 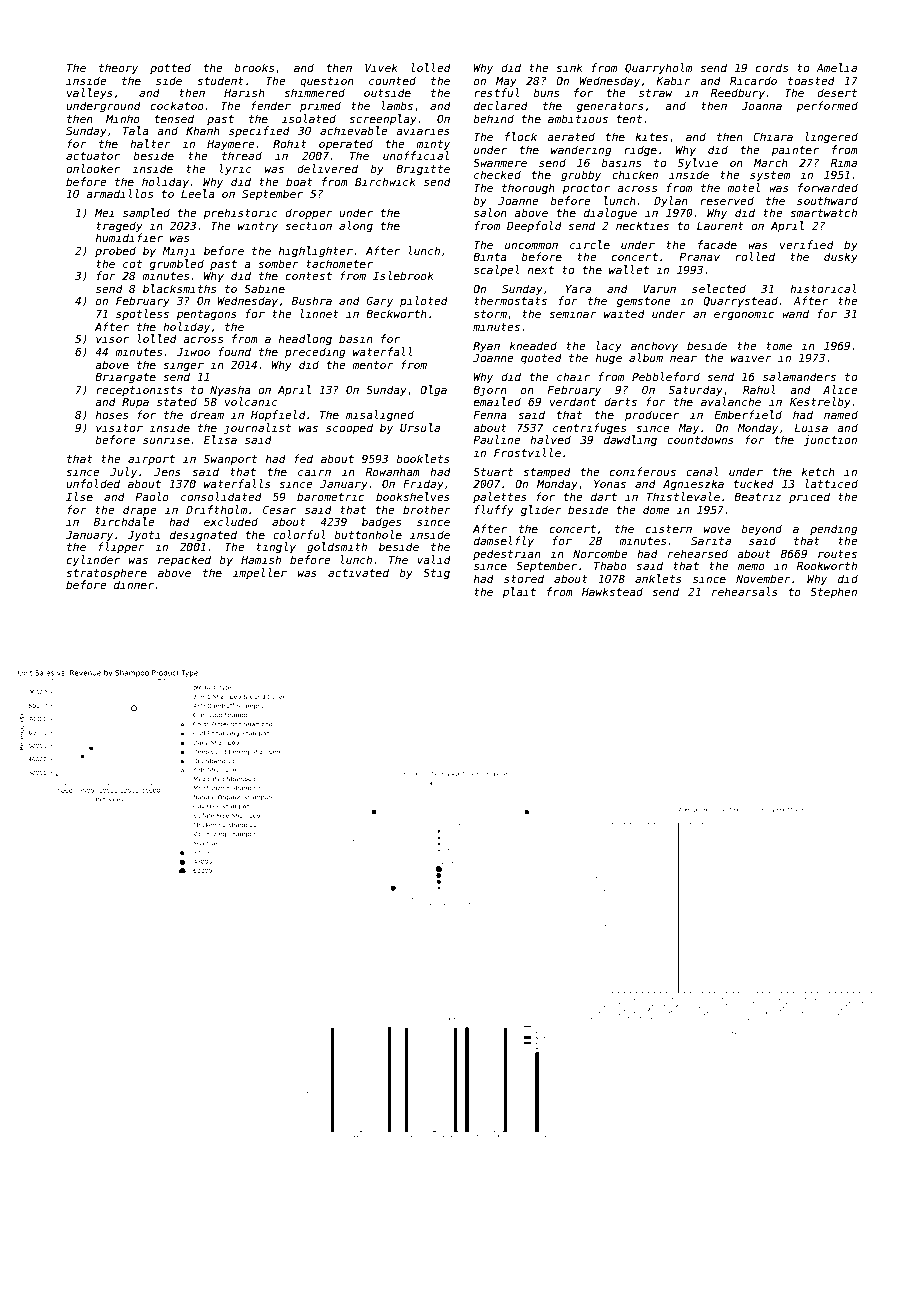 I want to click on sink, so click(x=569, y=67).
